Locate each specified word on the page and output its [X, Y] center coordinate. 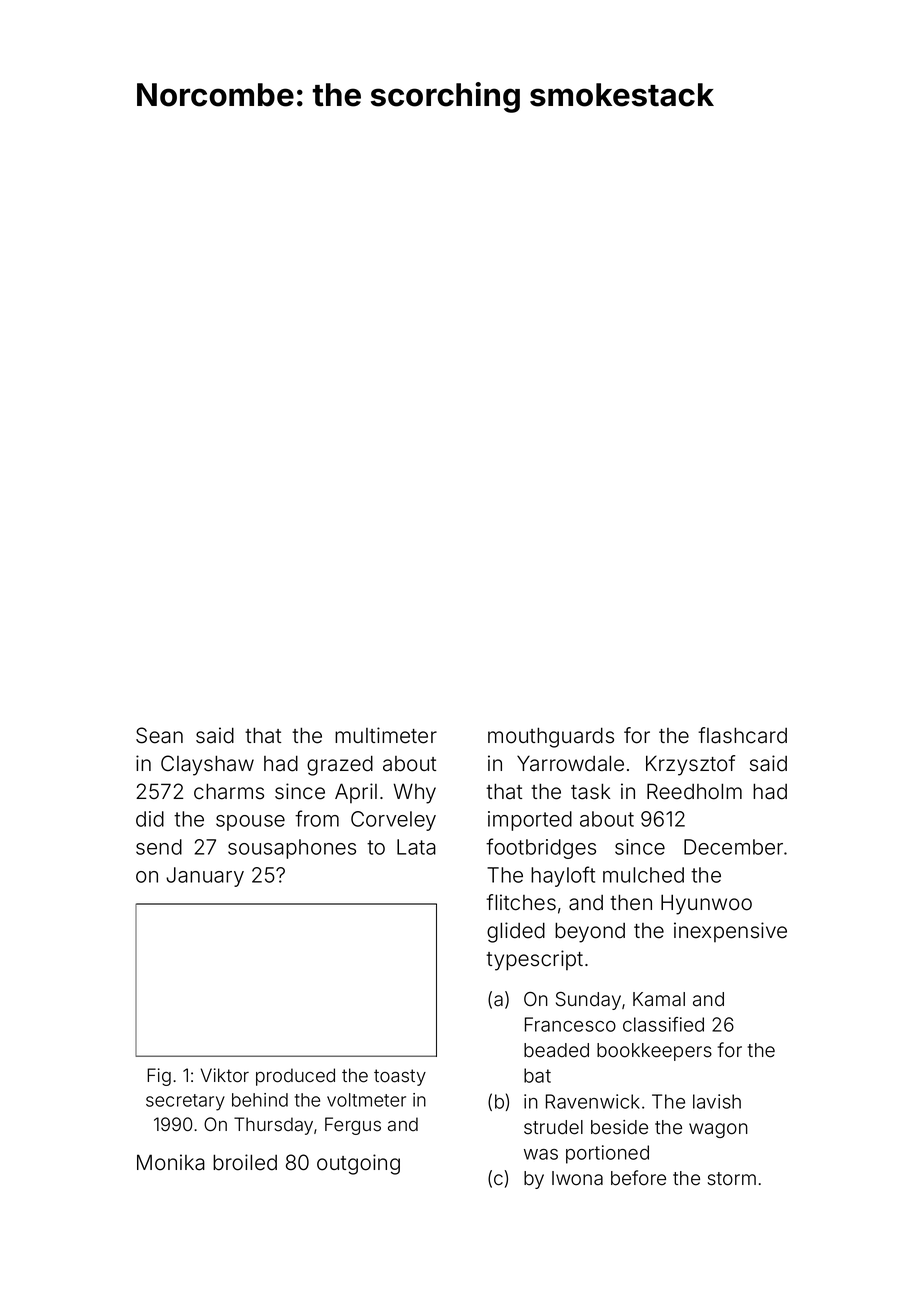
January [205, 877]
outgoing [358, 1164]
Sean [159, 735]
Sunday [588, 1001]
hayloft [563, 876]
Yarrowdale [570, 763]
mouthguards [551, 737]
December [733, 847]
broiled [245, 1162]
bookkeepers [654, 1052]
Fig [159, 1077]
